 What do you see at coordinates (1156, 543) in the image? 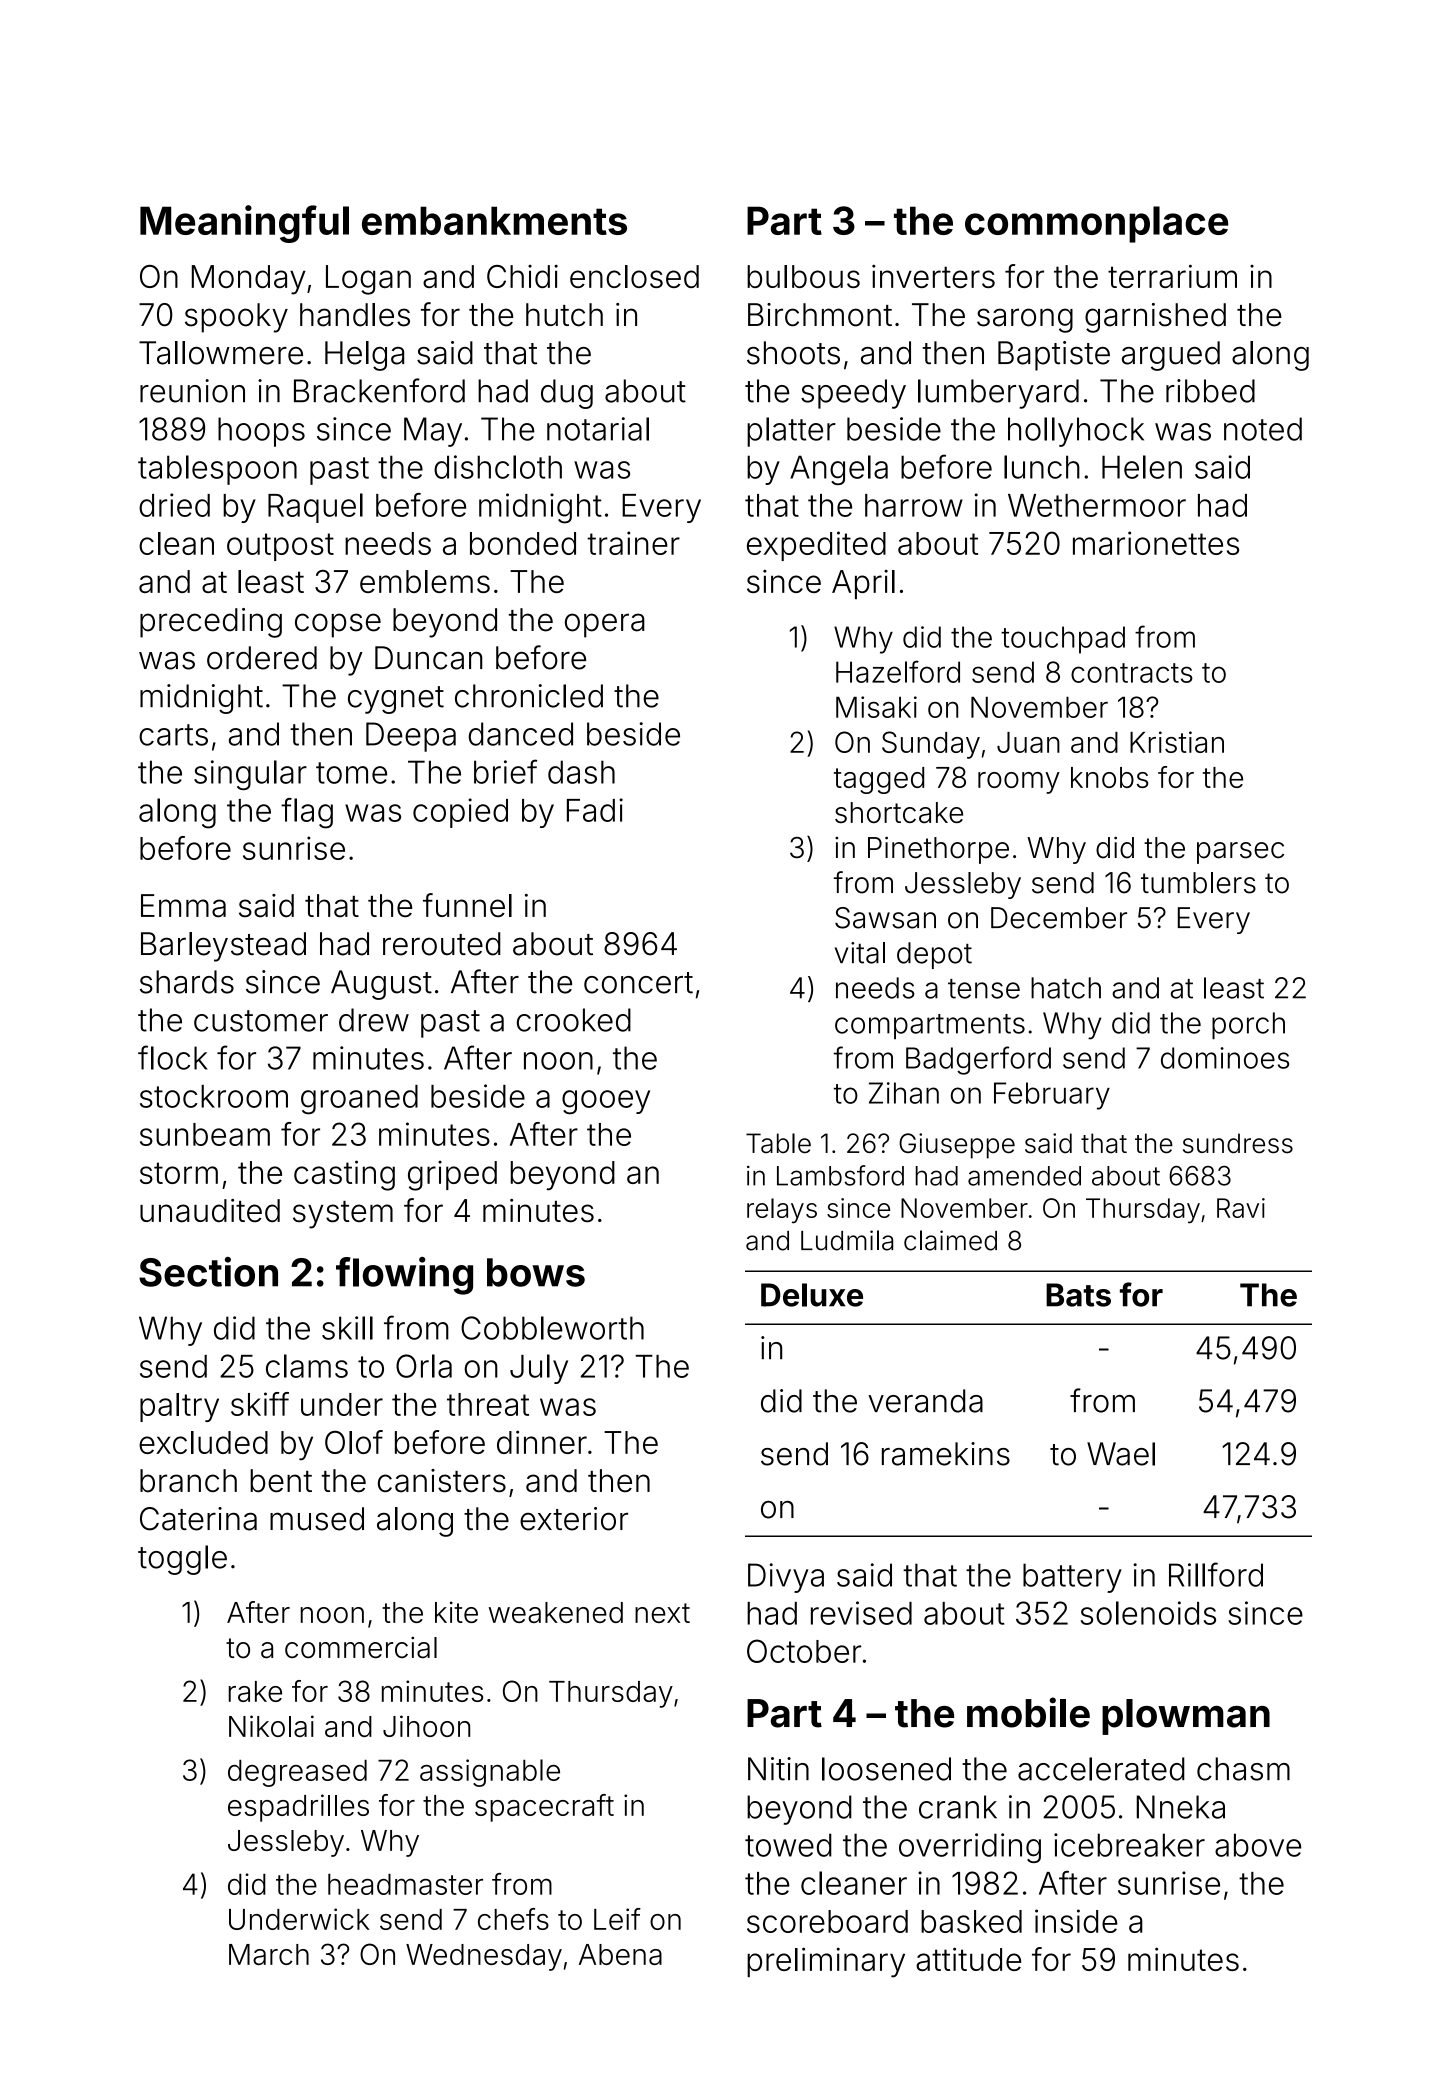
I see `marionettes` at bounding box center [1156, 543].
